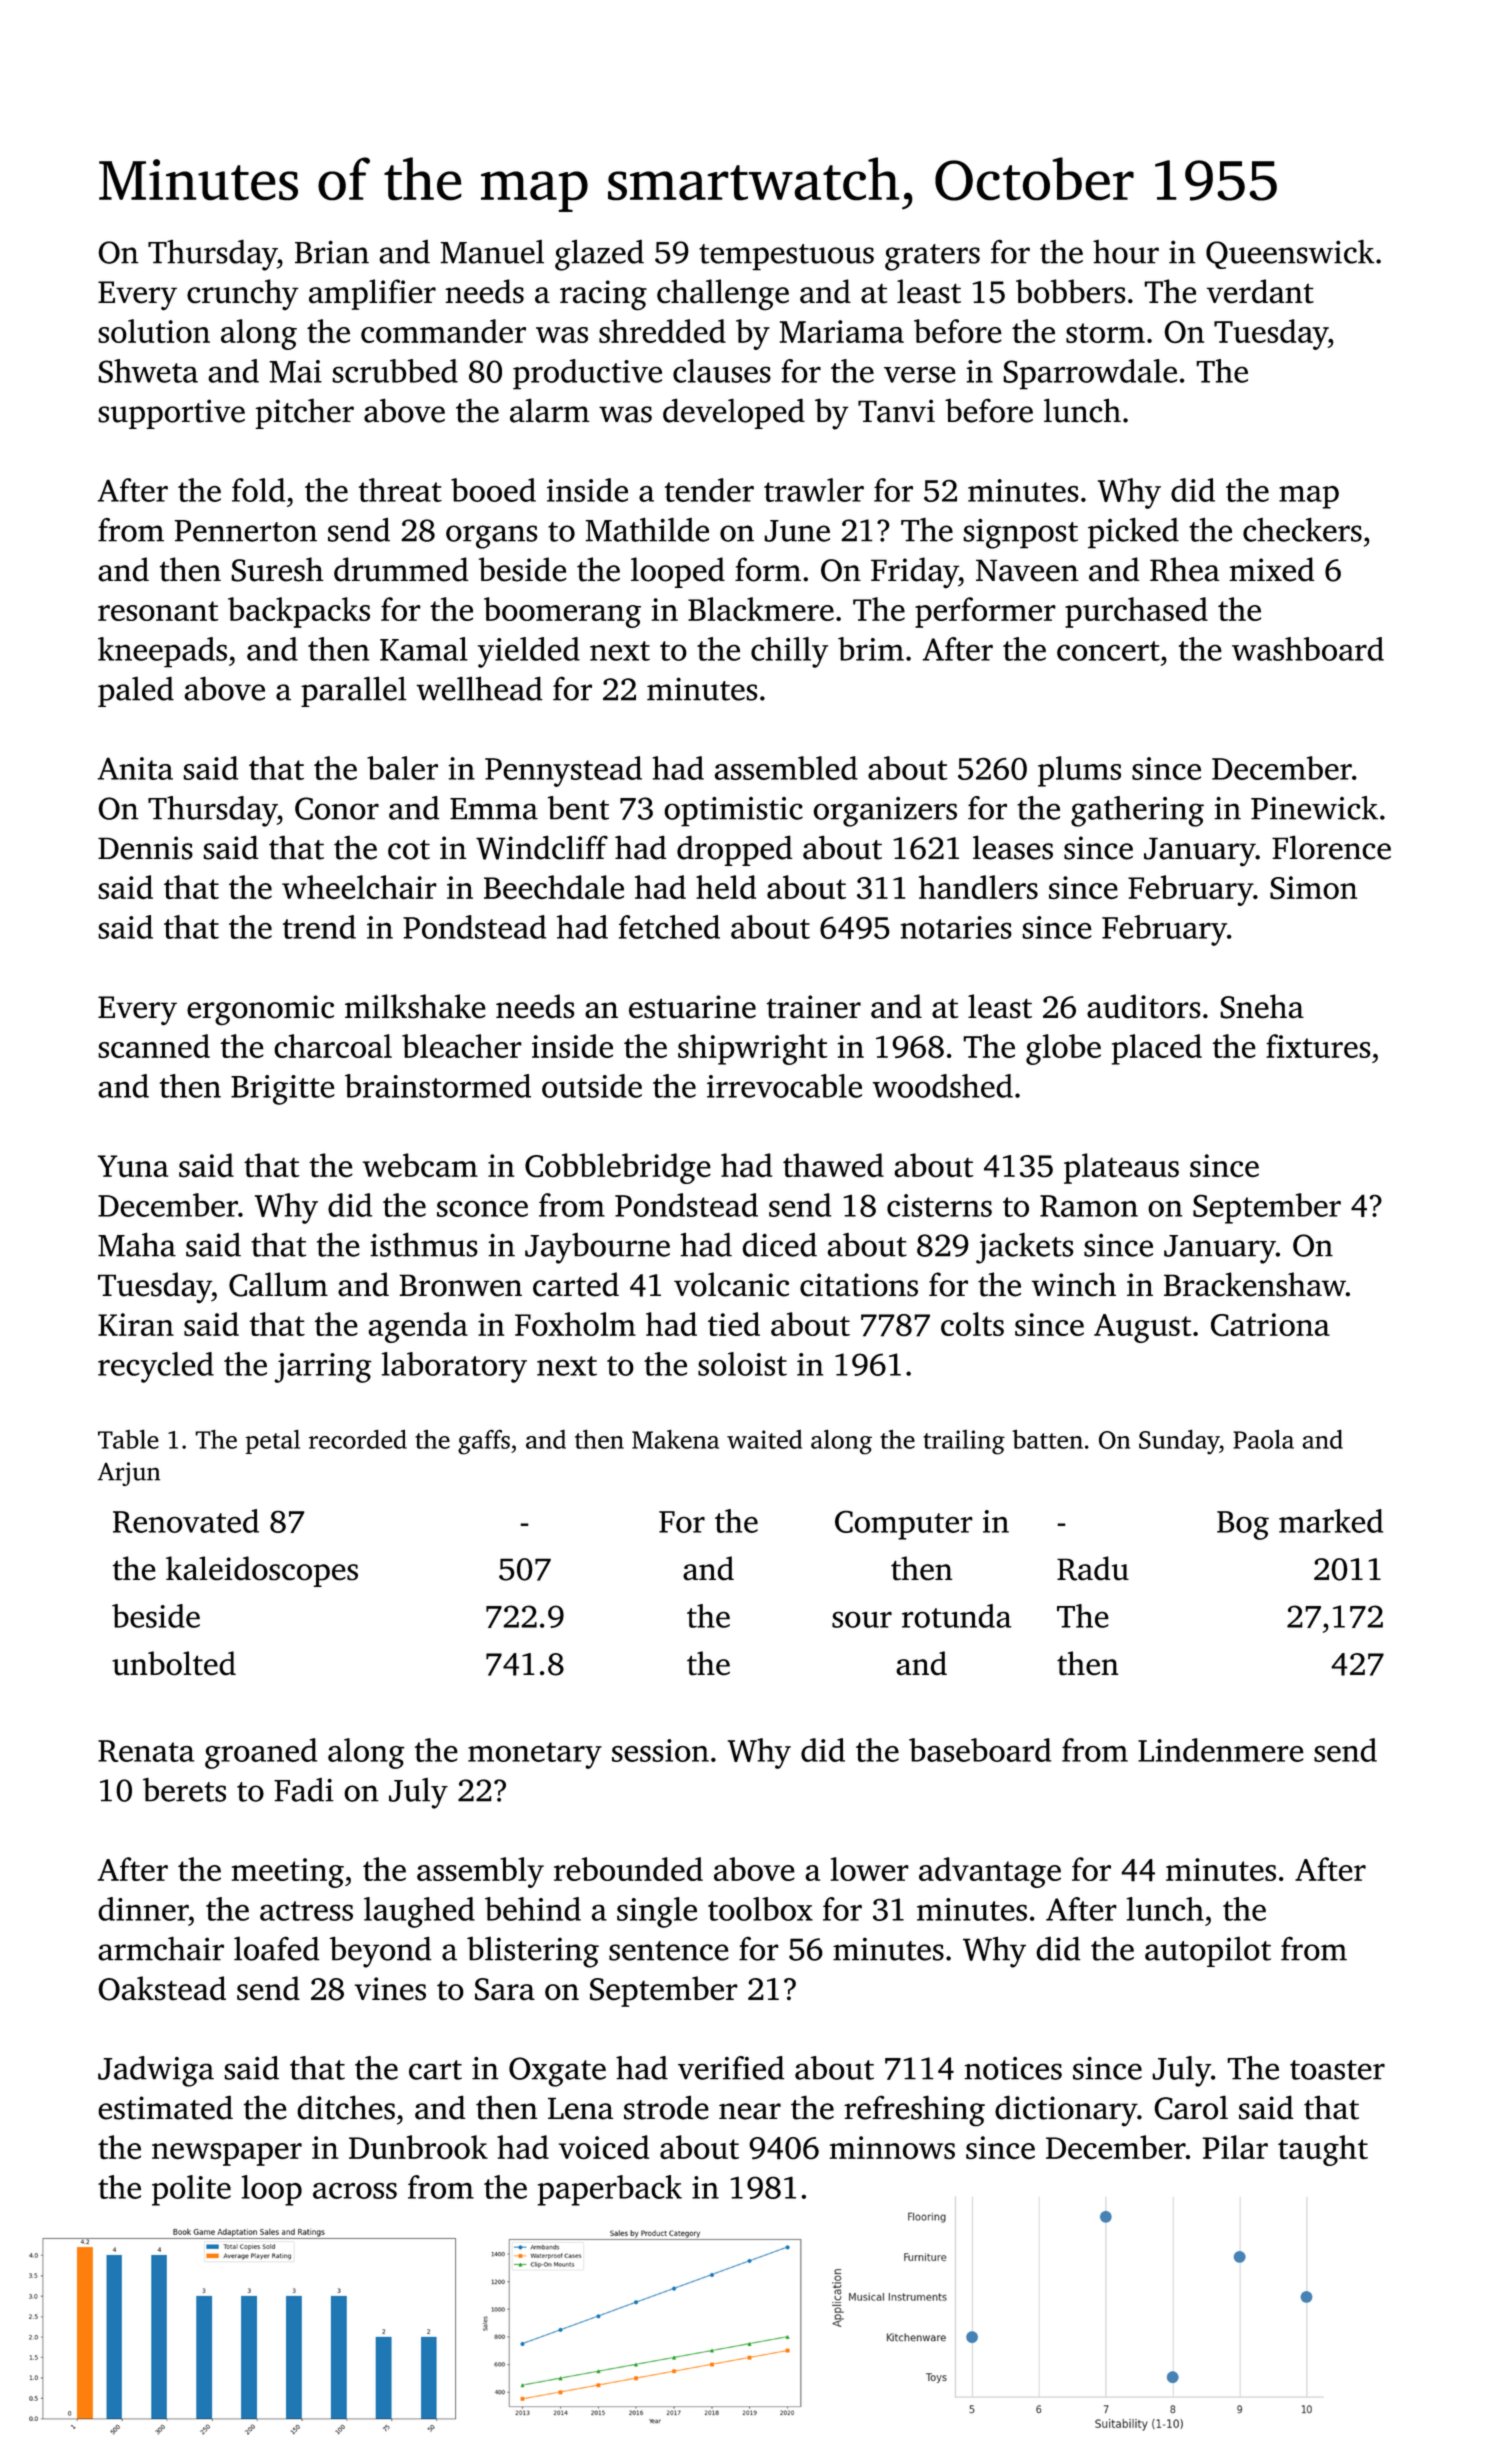 This document has width=1496, height=2464. I want to click on solution, so click(154, 331).
